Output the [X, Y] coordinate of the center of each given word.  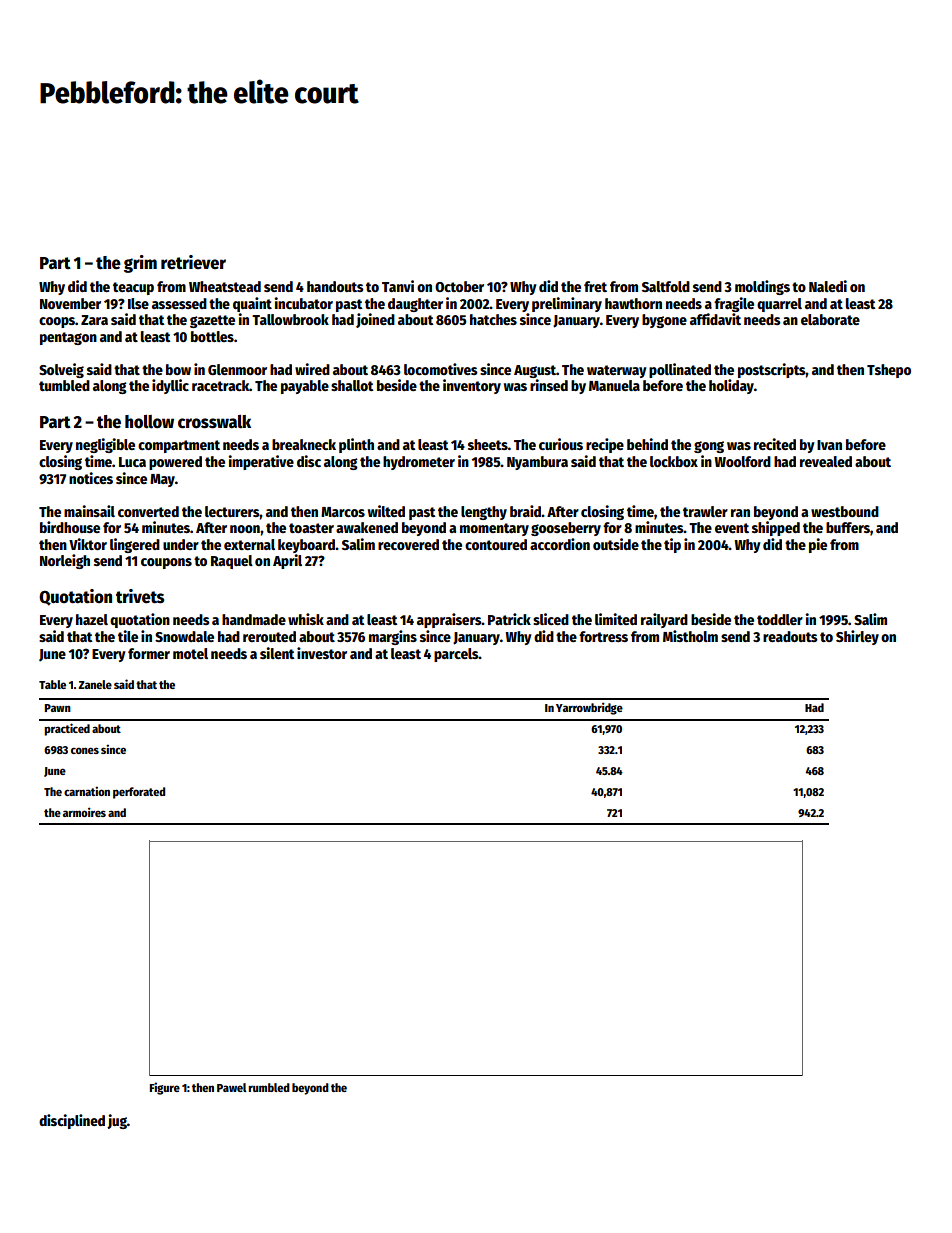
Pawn [58, 708]
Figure [165, 1088]
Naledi [828, 286]
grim [140, 264]
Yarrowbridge [589, 708]
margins [393, 637]
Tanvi [398, 286]
